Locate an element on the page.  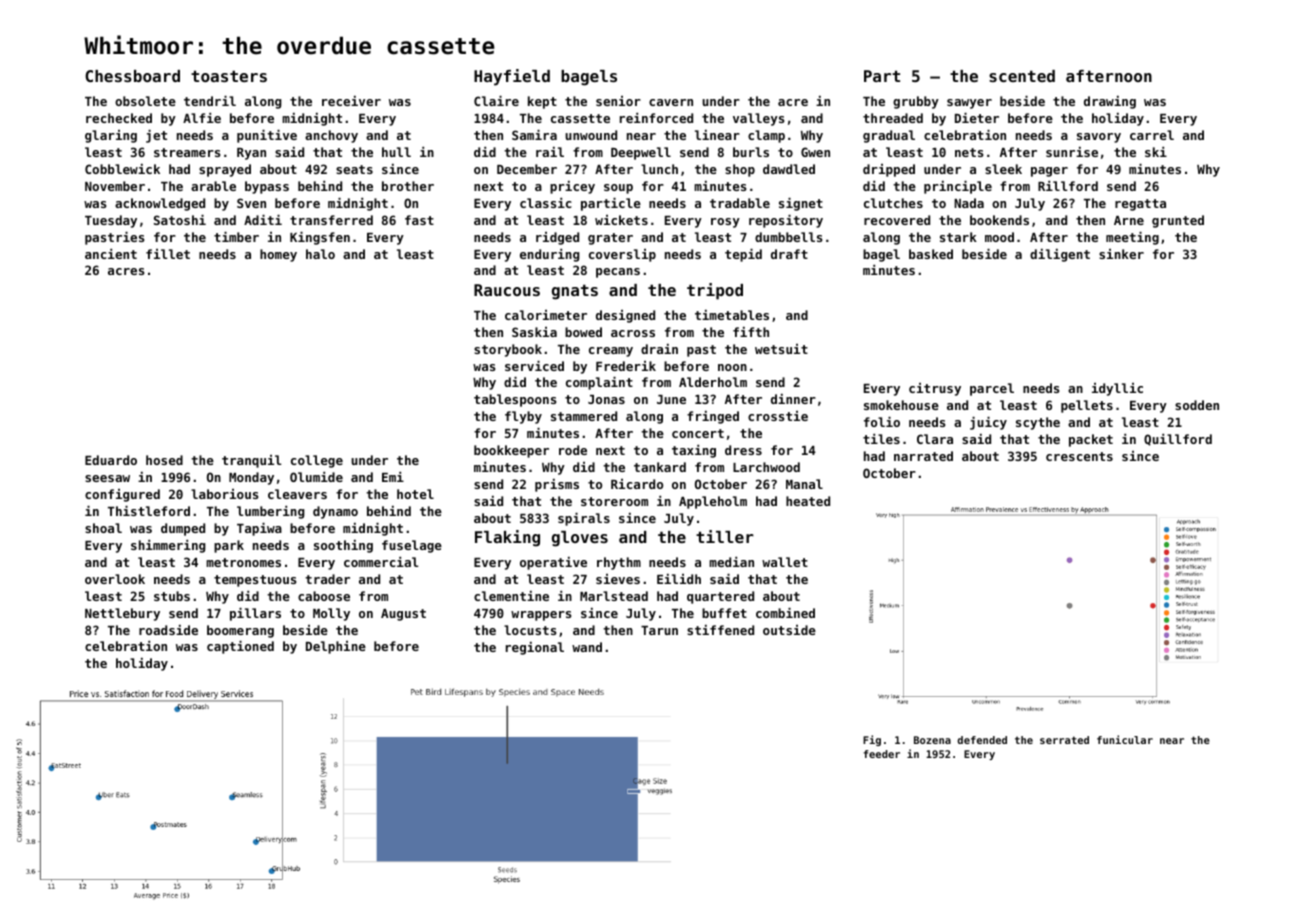
caboose is located at coordinates (324, 596).
